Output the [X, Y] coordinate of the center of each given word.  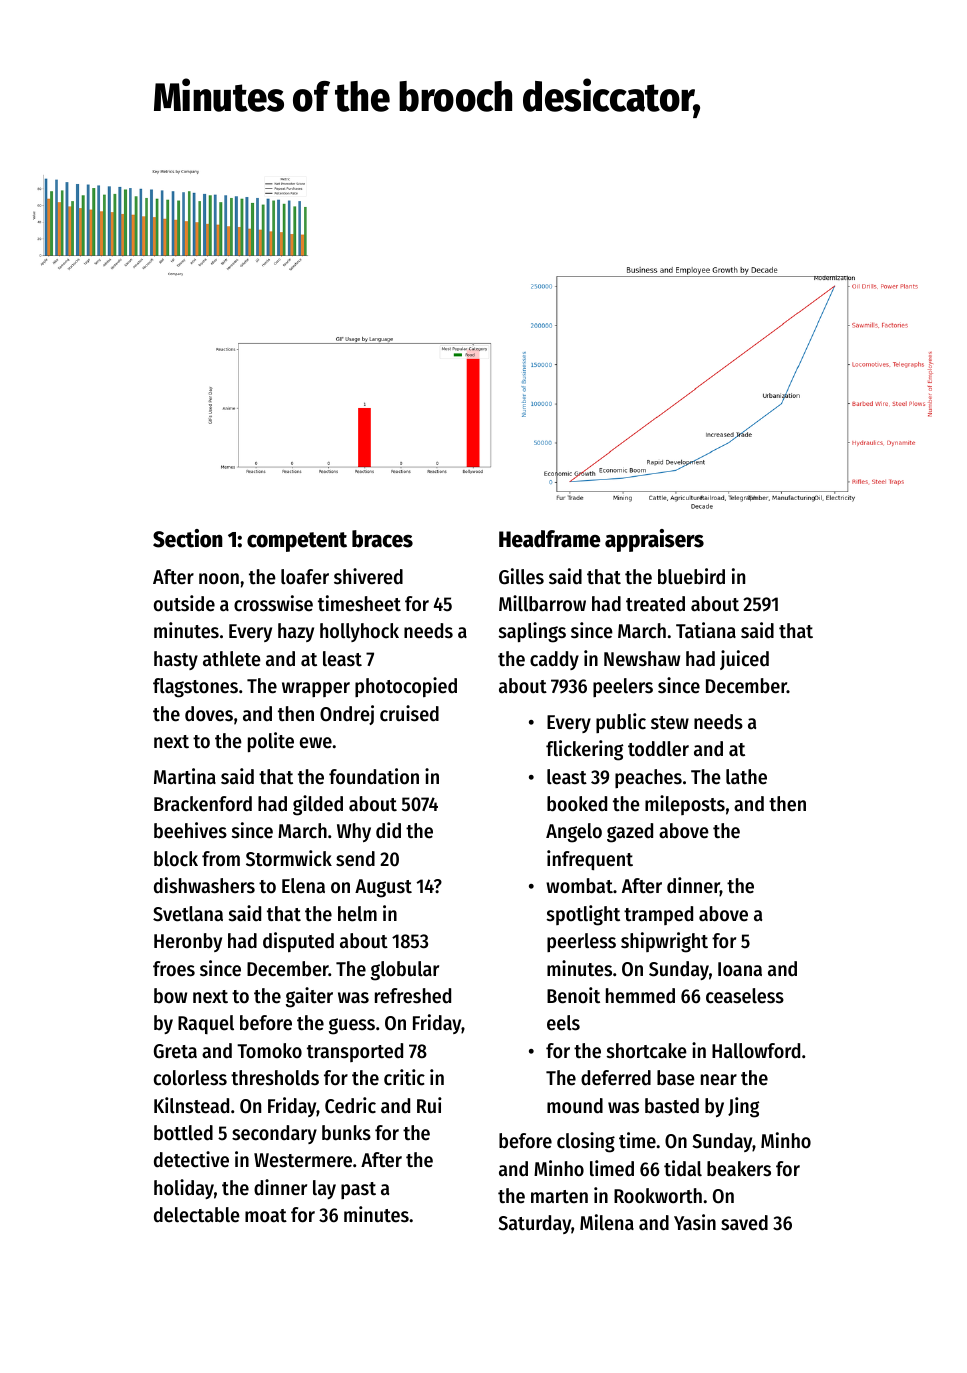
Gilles [521, 576]
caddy [554, 660]
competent [297, 542]
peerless [581, 942]
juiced [744, 660]
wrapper [316, 689]
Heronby [188, 942]
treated [655, 604]
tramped [658, 915]
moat [266, 1216]
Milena [607, 1222]
